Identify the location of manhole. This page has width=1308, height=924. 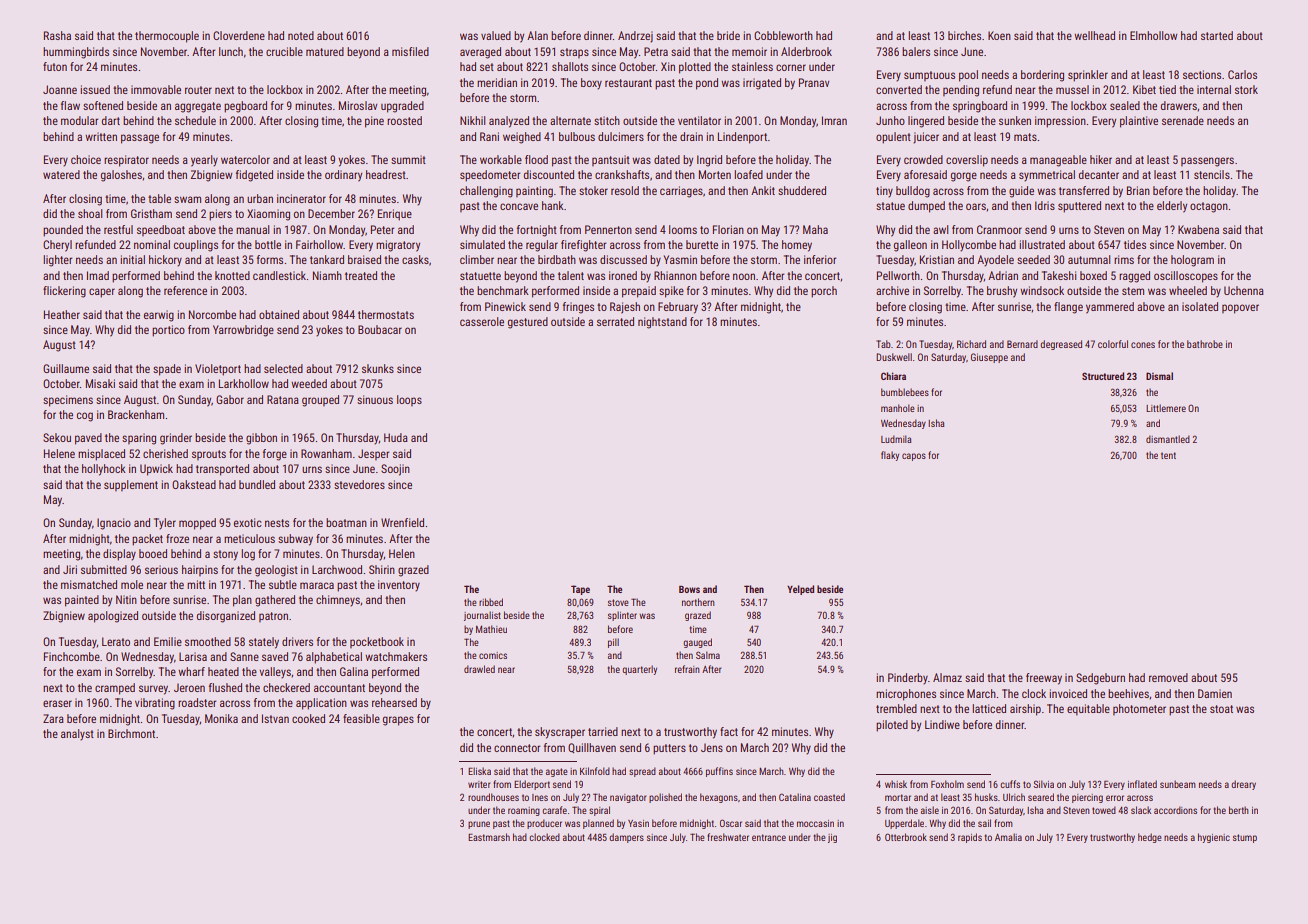
(898, 408).
